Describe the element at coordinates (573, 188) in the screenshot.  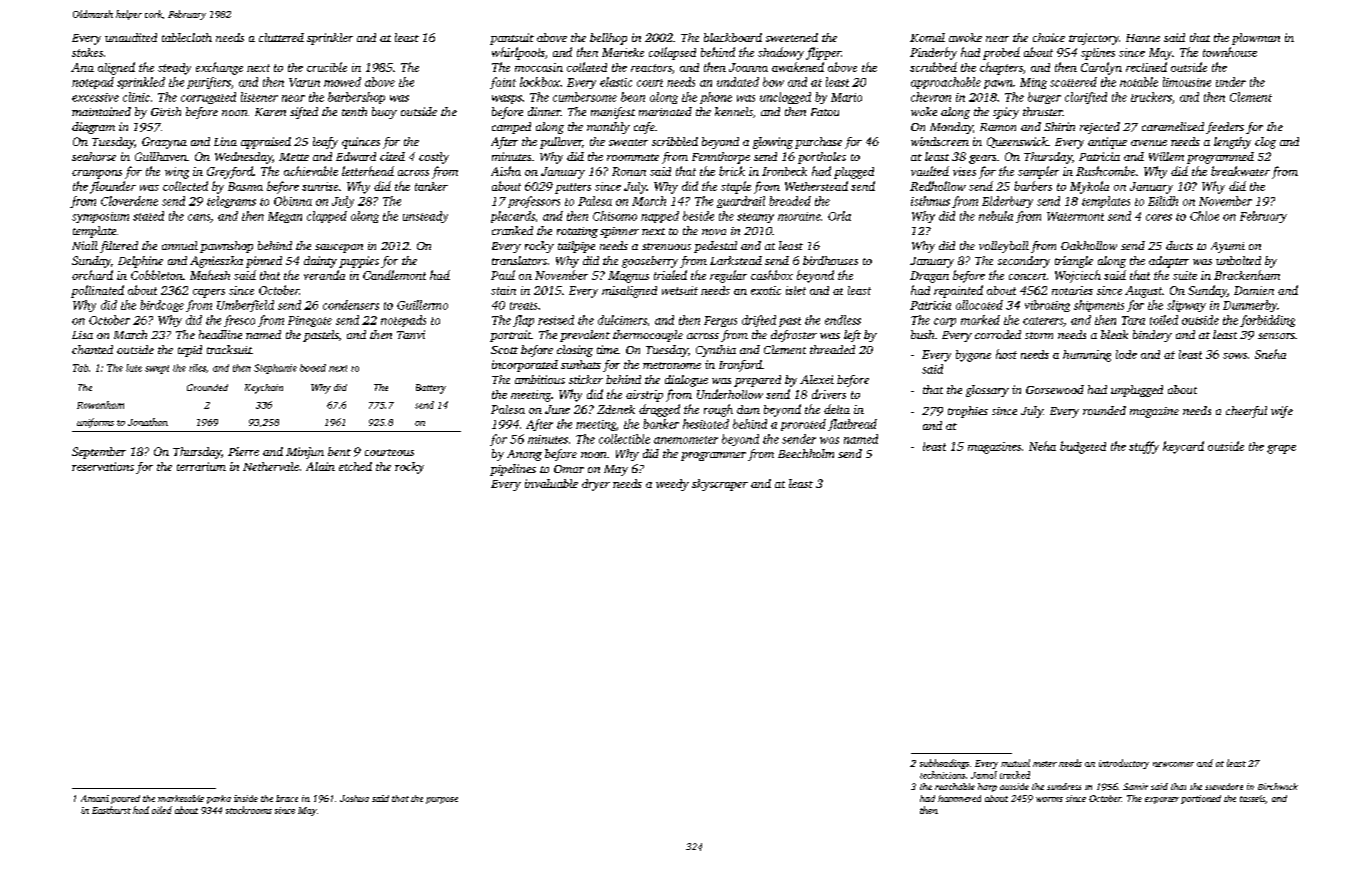
I see `putters` at that location.
